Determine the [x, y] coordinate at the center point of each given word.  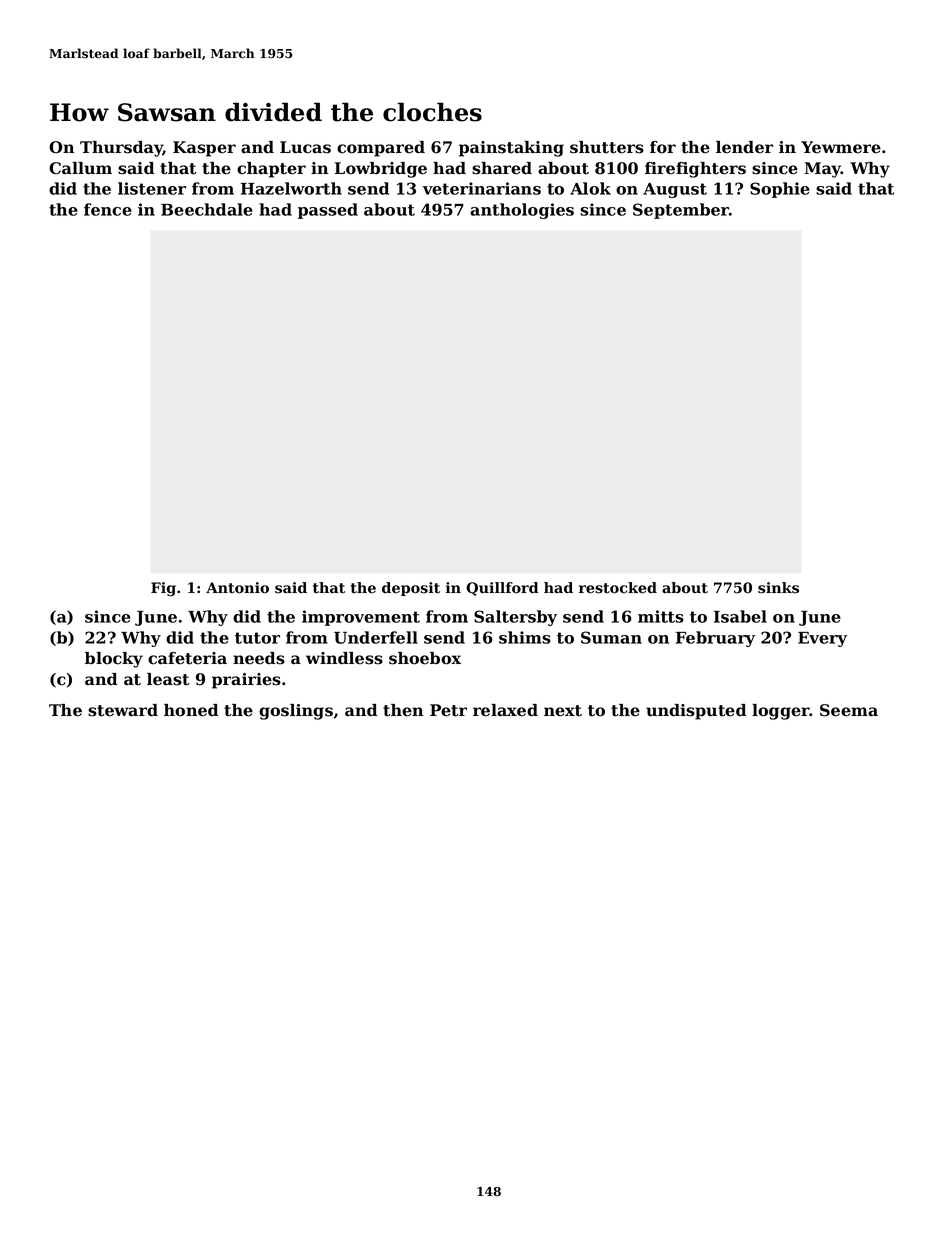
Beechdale [207, 209]
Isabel [740, 616]
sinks [778, 588]
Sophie [780, 190]
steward [123, 710]
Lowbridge [381, 170]
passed [328, 211]
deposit [411, 589]
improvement [361, 618]
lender [744, 147]
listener [152, 188]
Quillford [502, 589]
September [681, 211]
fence [108, 209]
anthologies [522, 211]
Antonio [237, 588]
